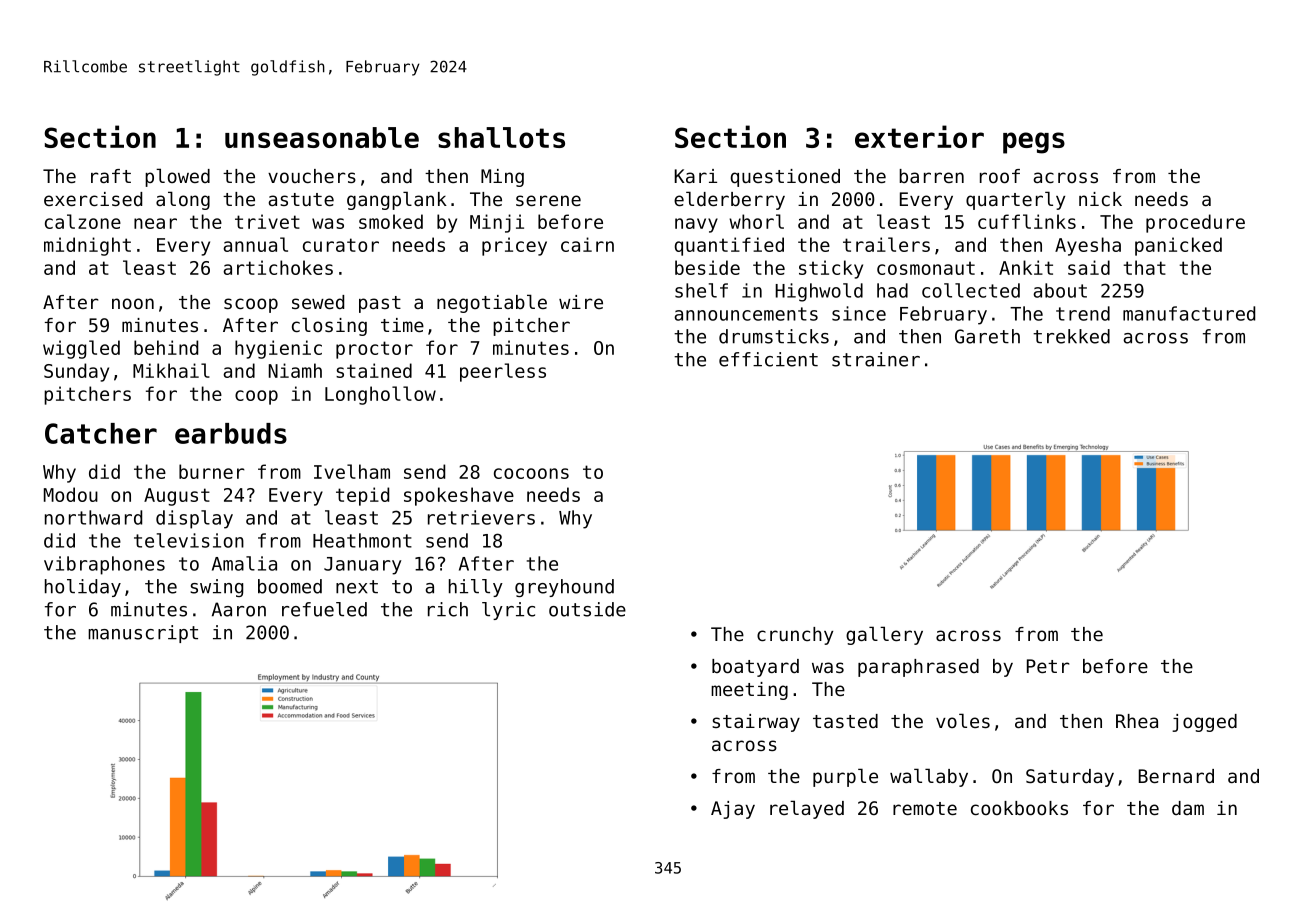  I want to click on pegs, so click(1034, 143).
